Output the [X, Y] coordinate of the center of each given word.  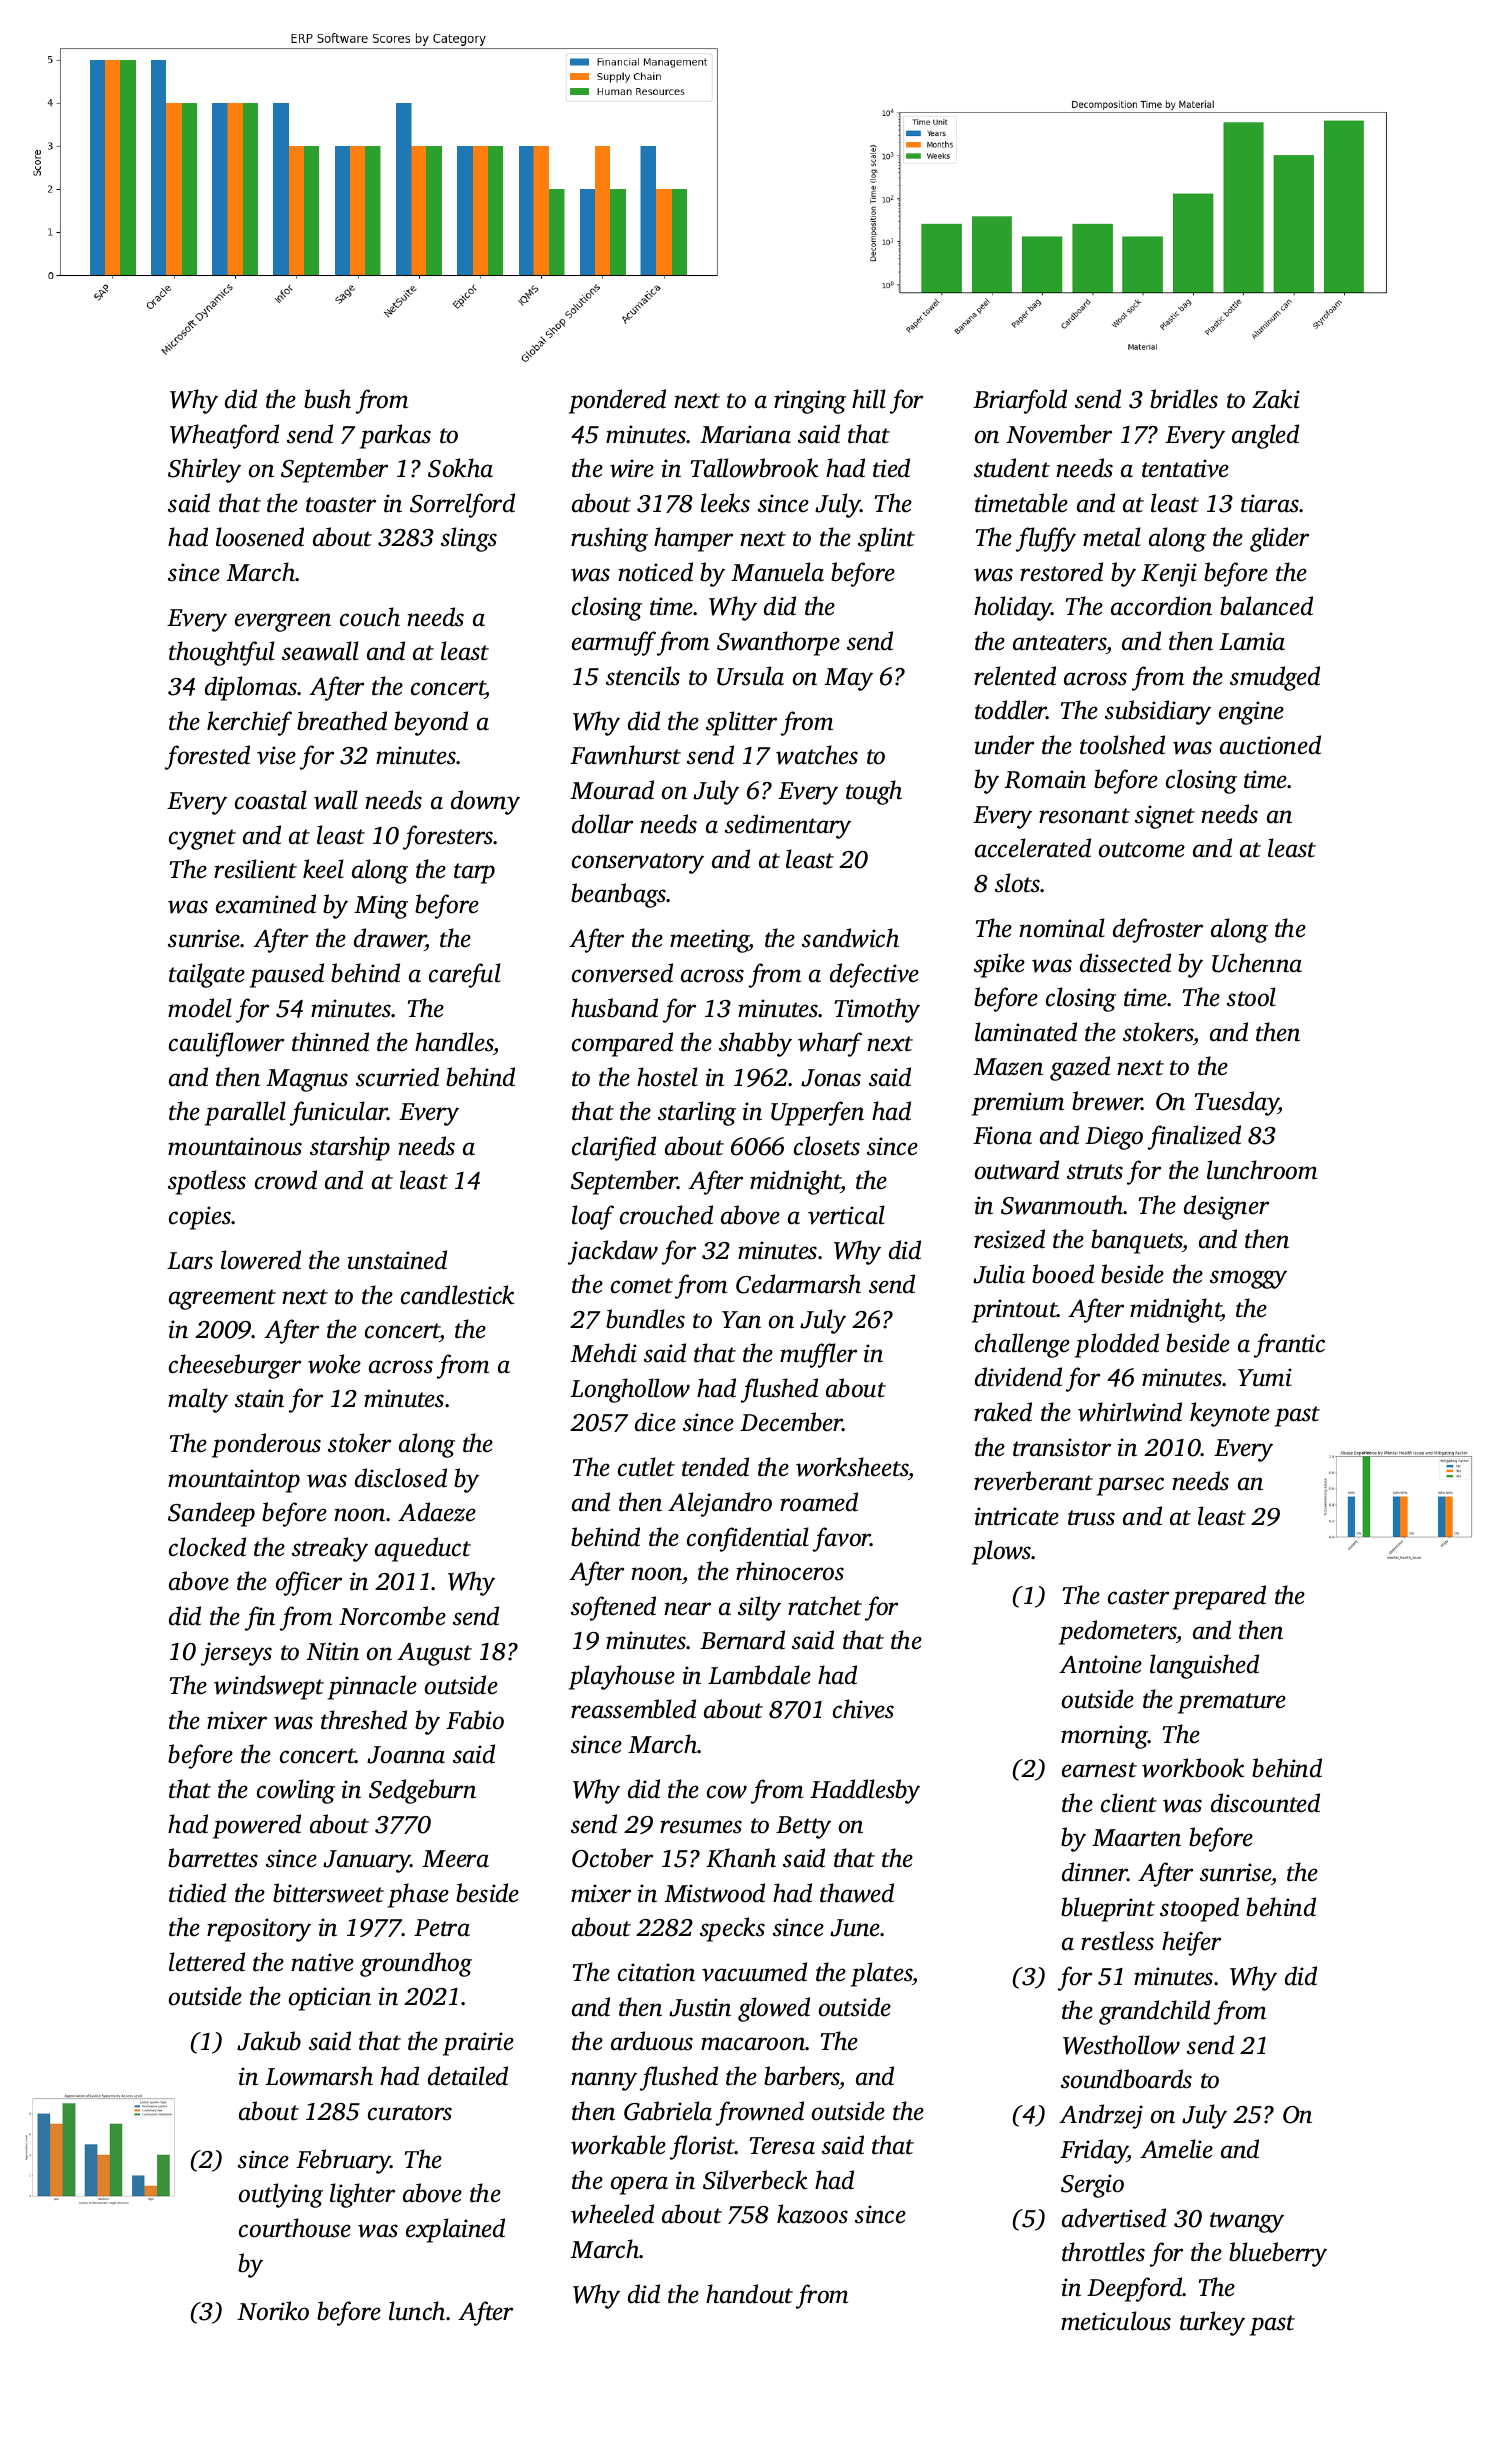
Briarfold [1020, 401]
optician [330, 1999]
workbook [1193, 1768]
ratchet [825, 1606]
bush [327, 399]
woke [334, 1364]
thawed [857, 1893]
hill [869, 399]
